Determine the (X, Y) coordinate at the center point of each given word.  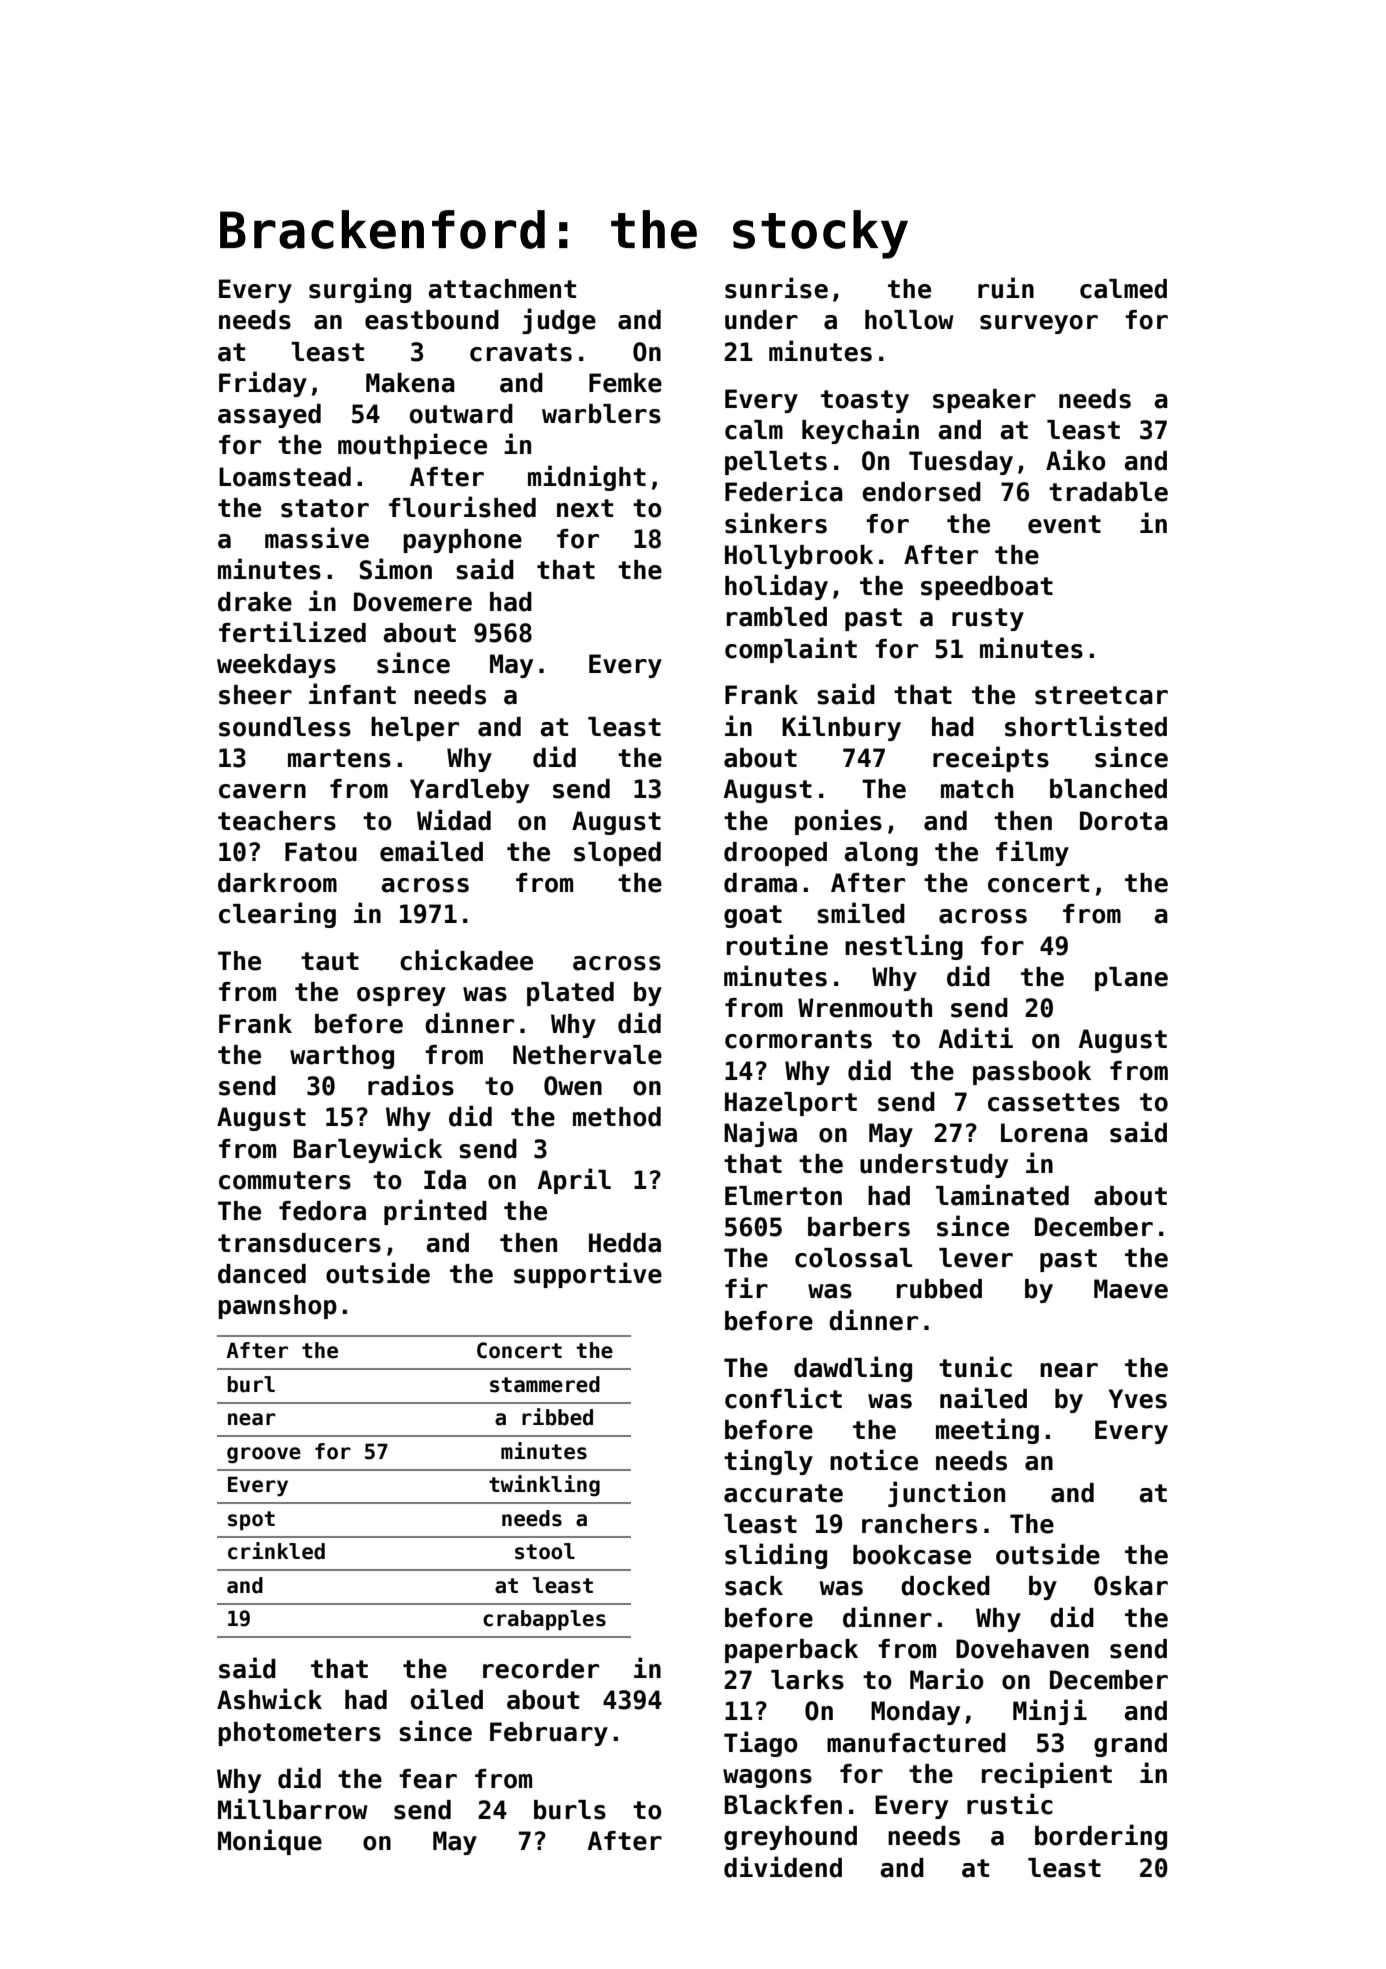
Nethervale (587, 1055)
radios (411, 1085)
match (977, 789)
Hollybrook (799, 557)
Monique (270, 1842)
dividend (783, 1867)
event (1064, 524)
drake (255, 602)
